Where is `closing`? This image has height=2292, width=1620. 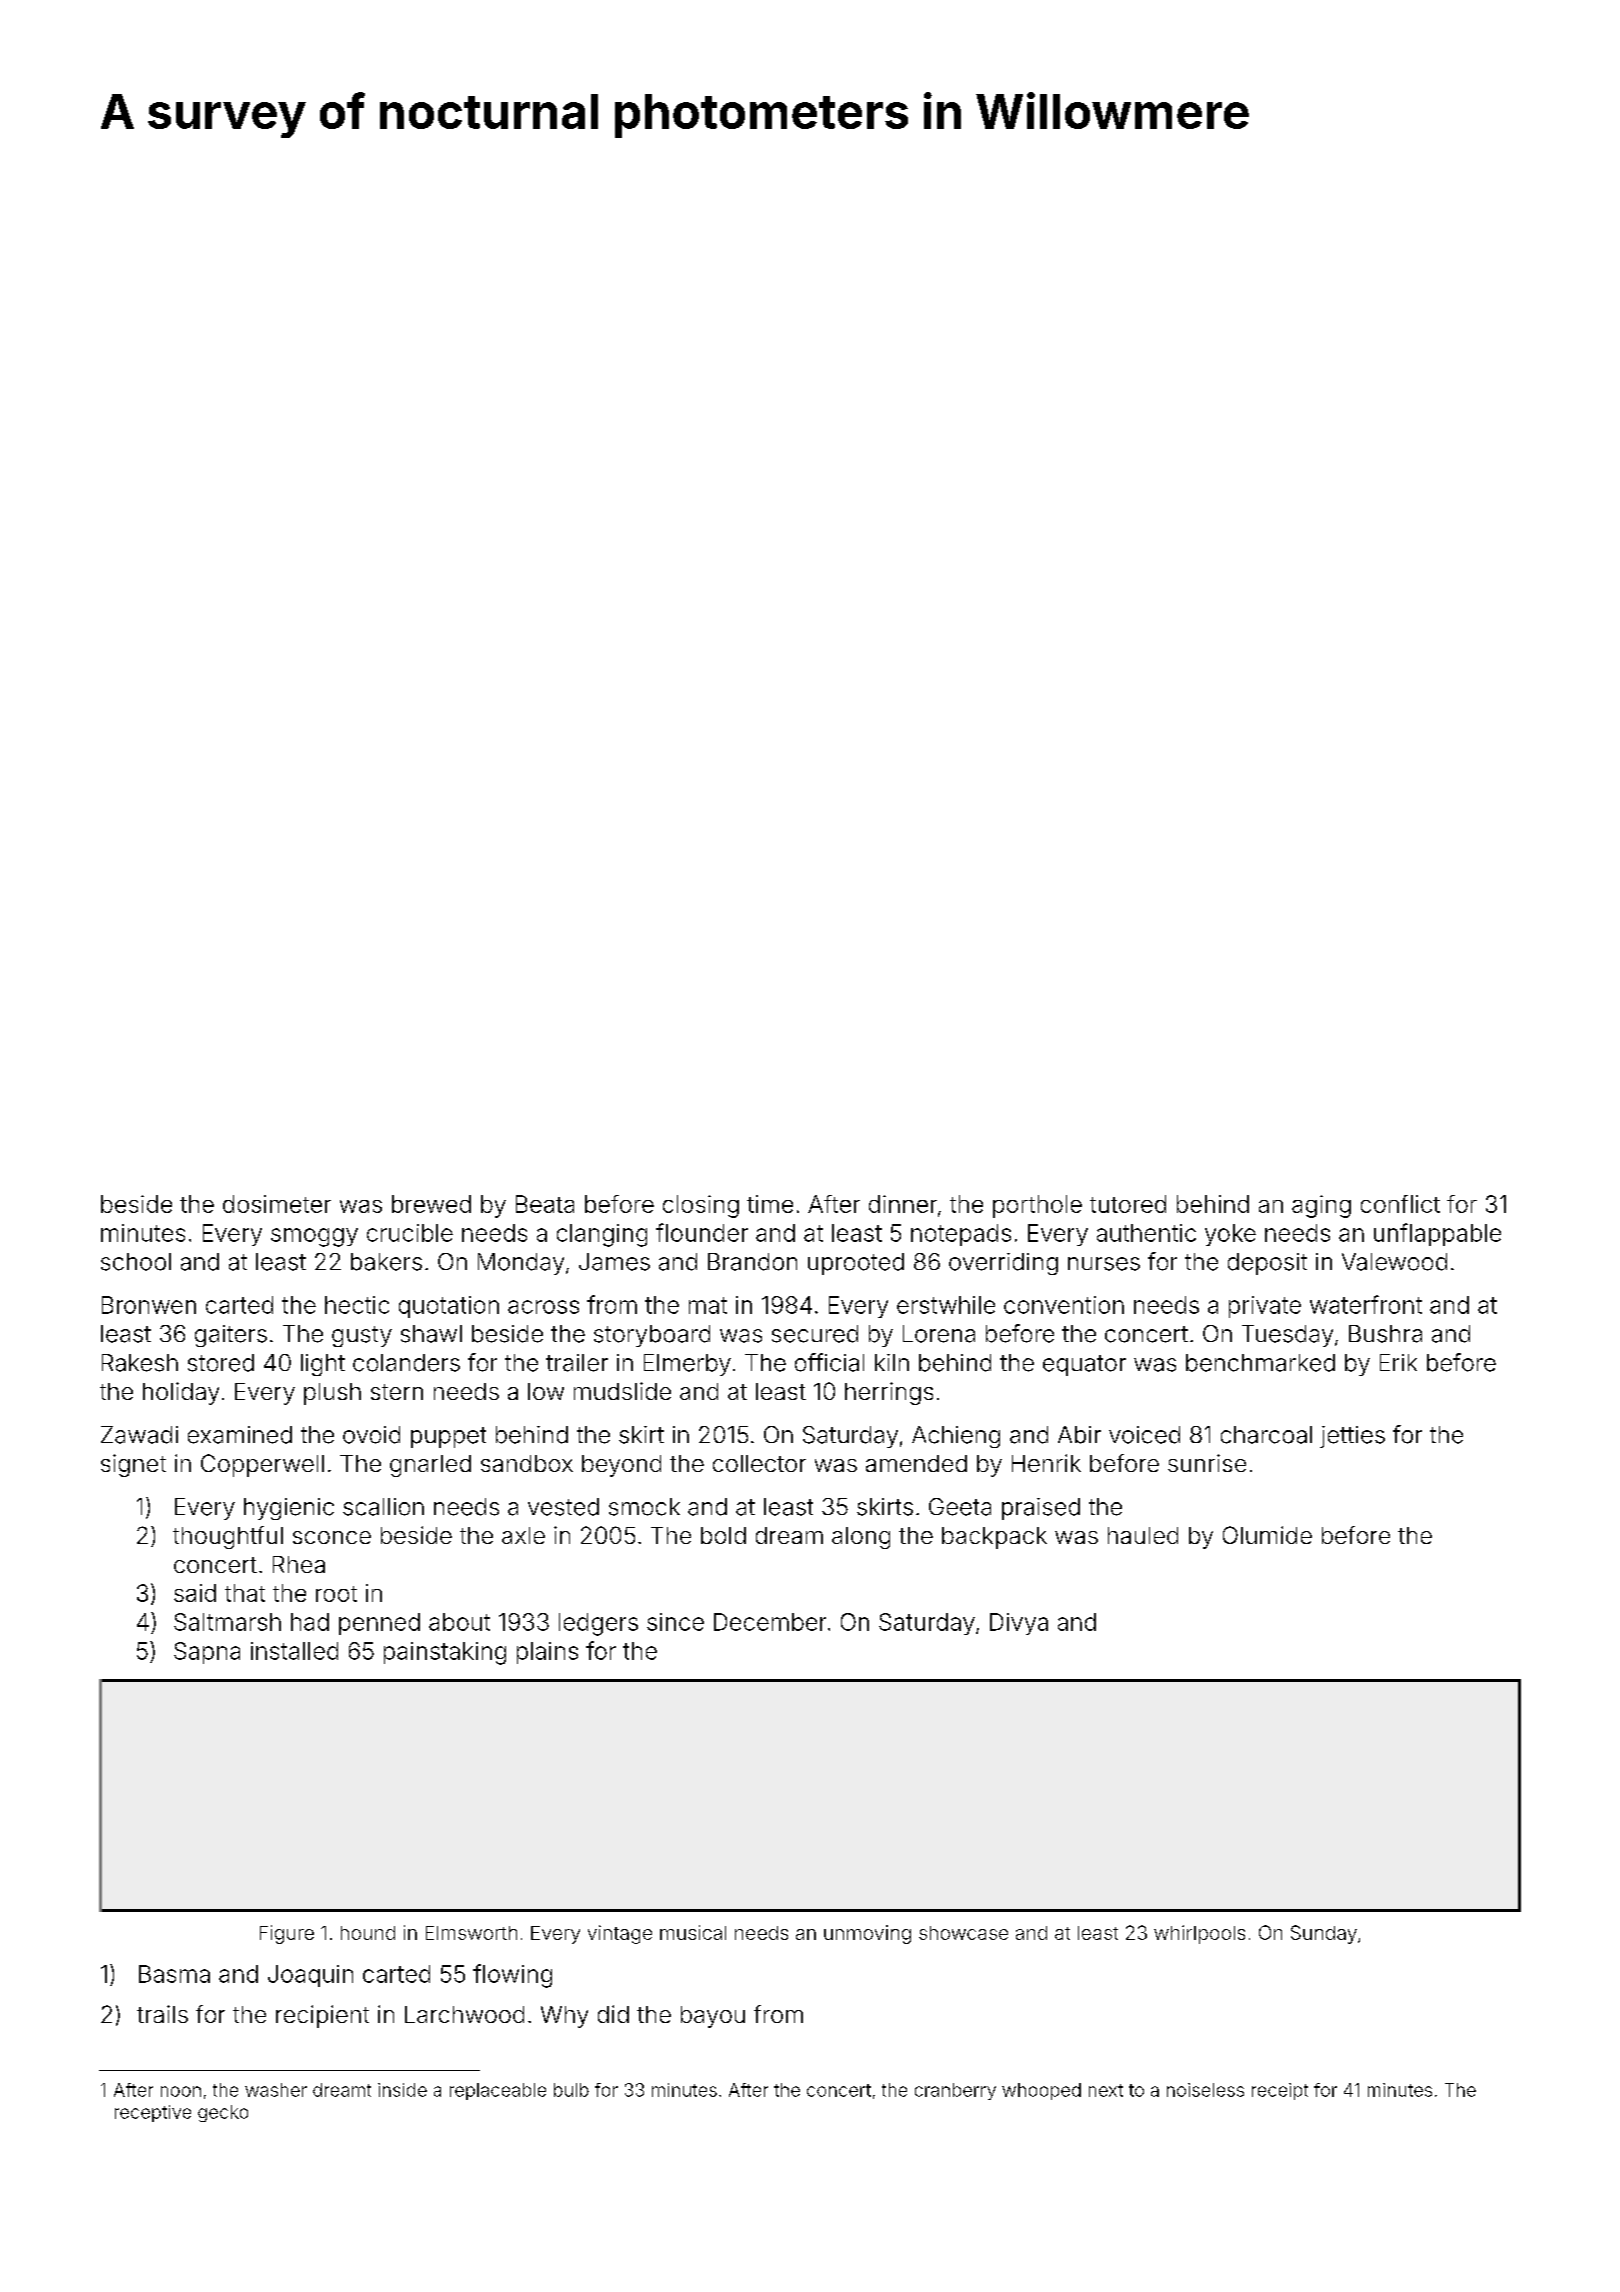 closing is located at coordinates (701, 1206).
